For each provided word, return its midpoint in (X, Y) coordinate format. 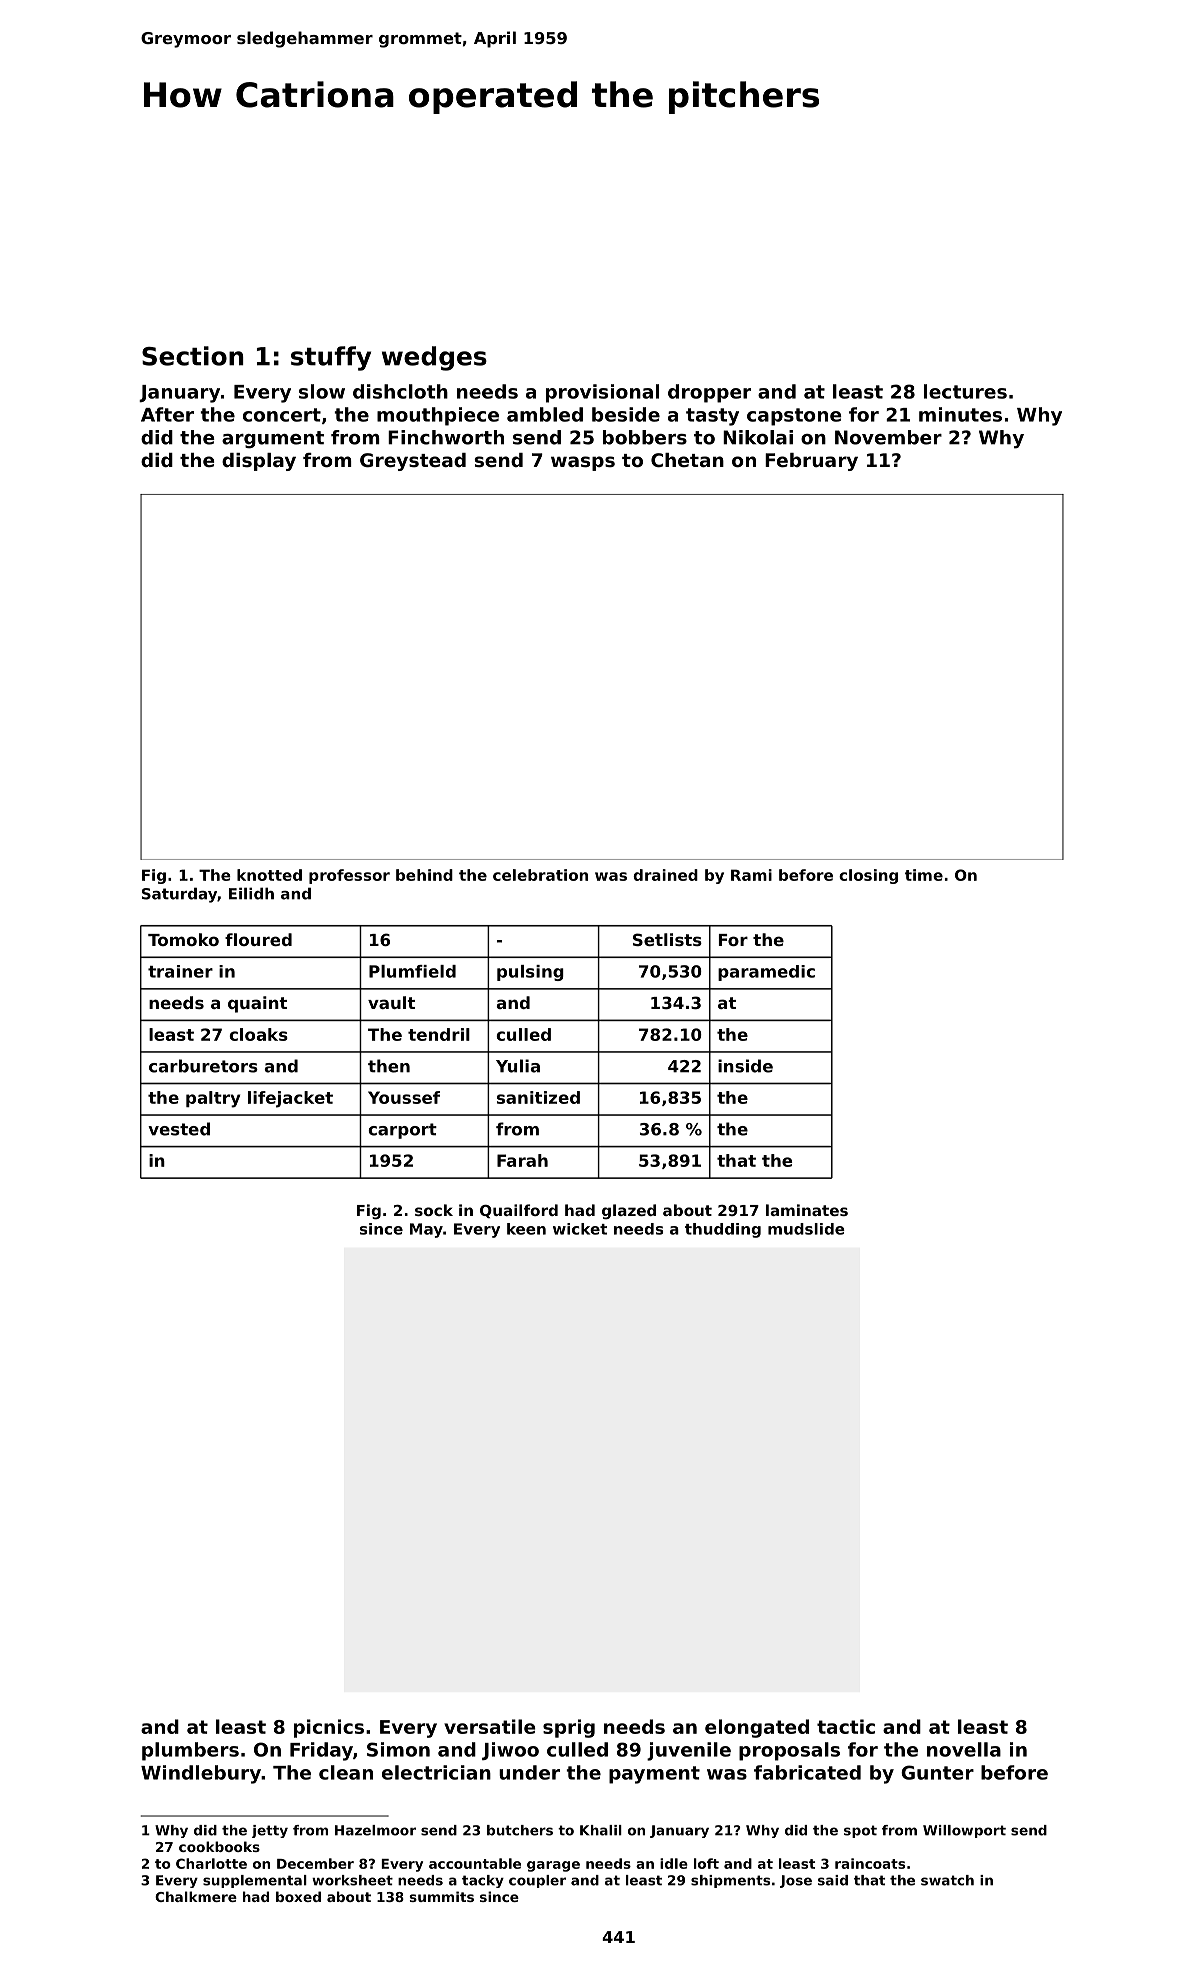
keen (526, 1229)
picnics (329, 1728)
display (259, 462)
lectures (965, 391)
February (811, 462)
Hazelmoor (375, 1830)
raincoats (870, 1863)
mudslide (806, 1229)
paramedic (766, 973)
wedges (434, 358)
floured (258, 939)
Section (193, 356)
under (529, 1772)
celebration (540, 875)
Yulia (518, 1066)
